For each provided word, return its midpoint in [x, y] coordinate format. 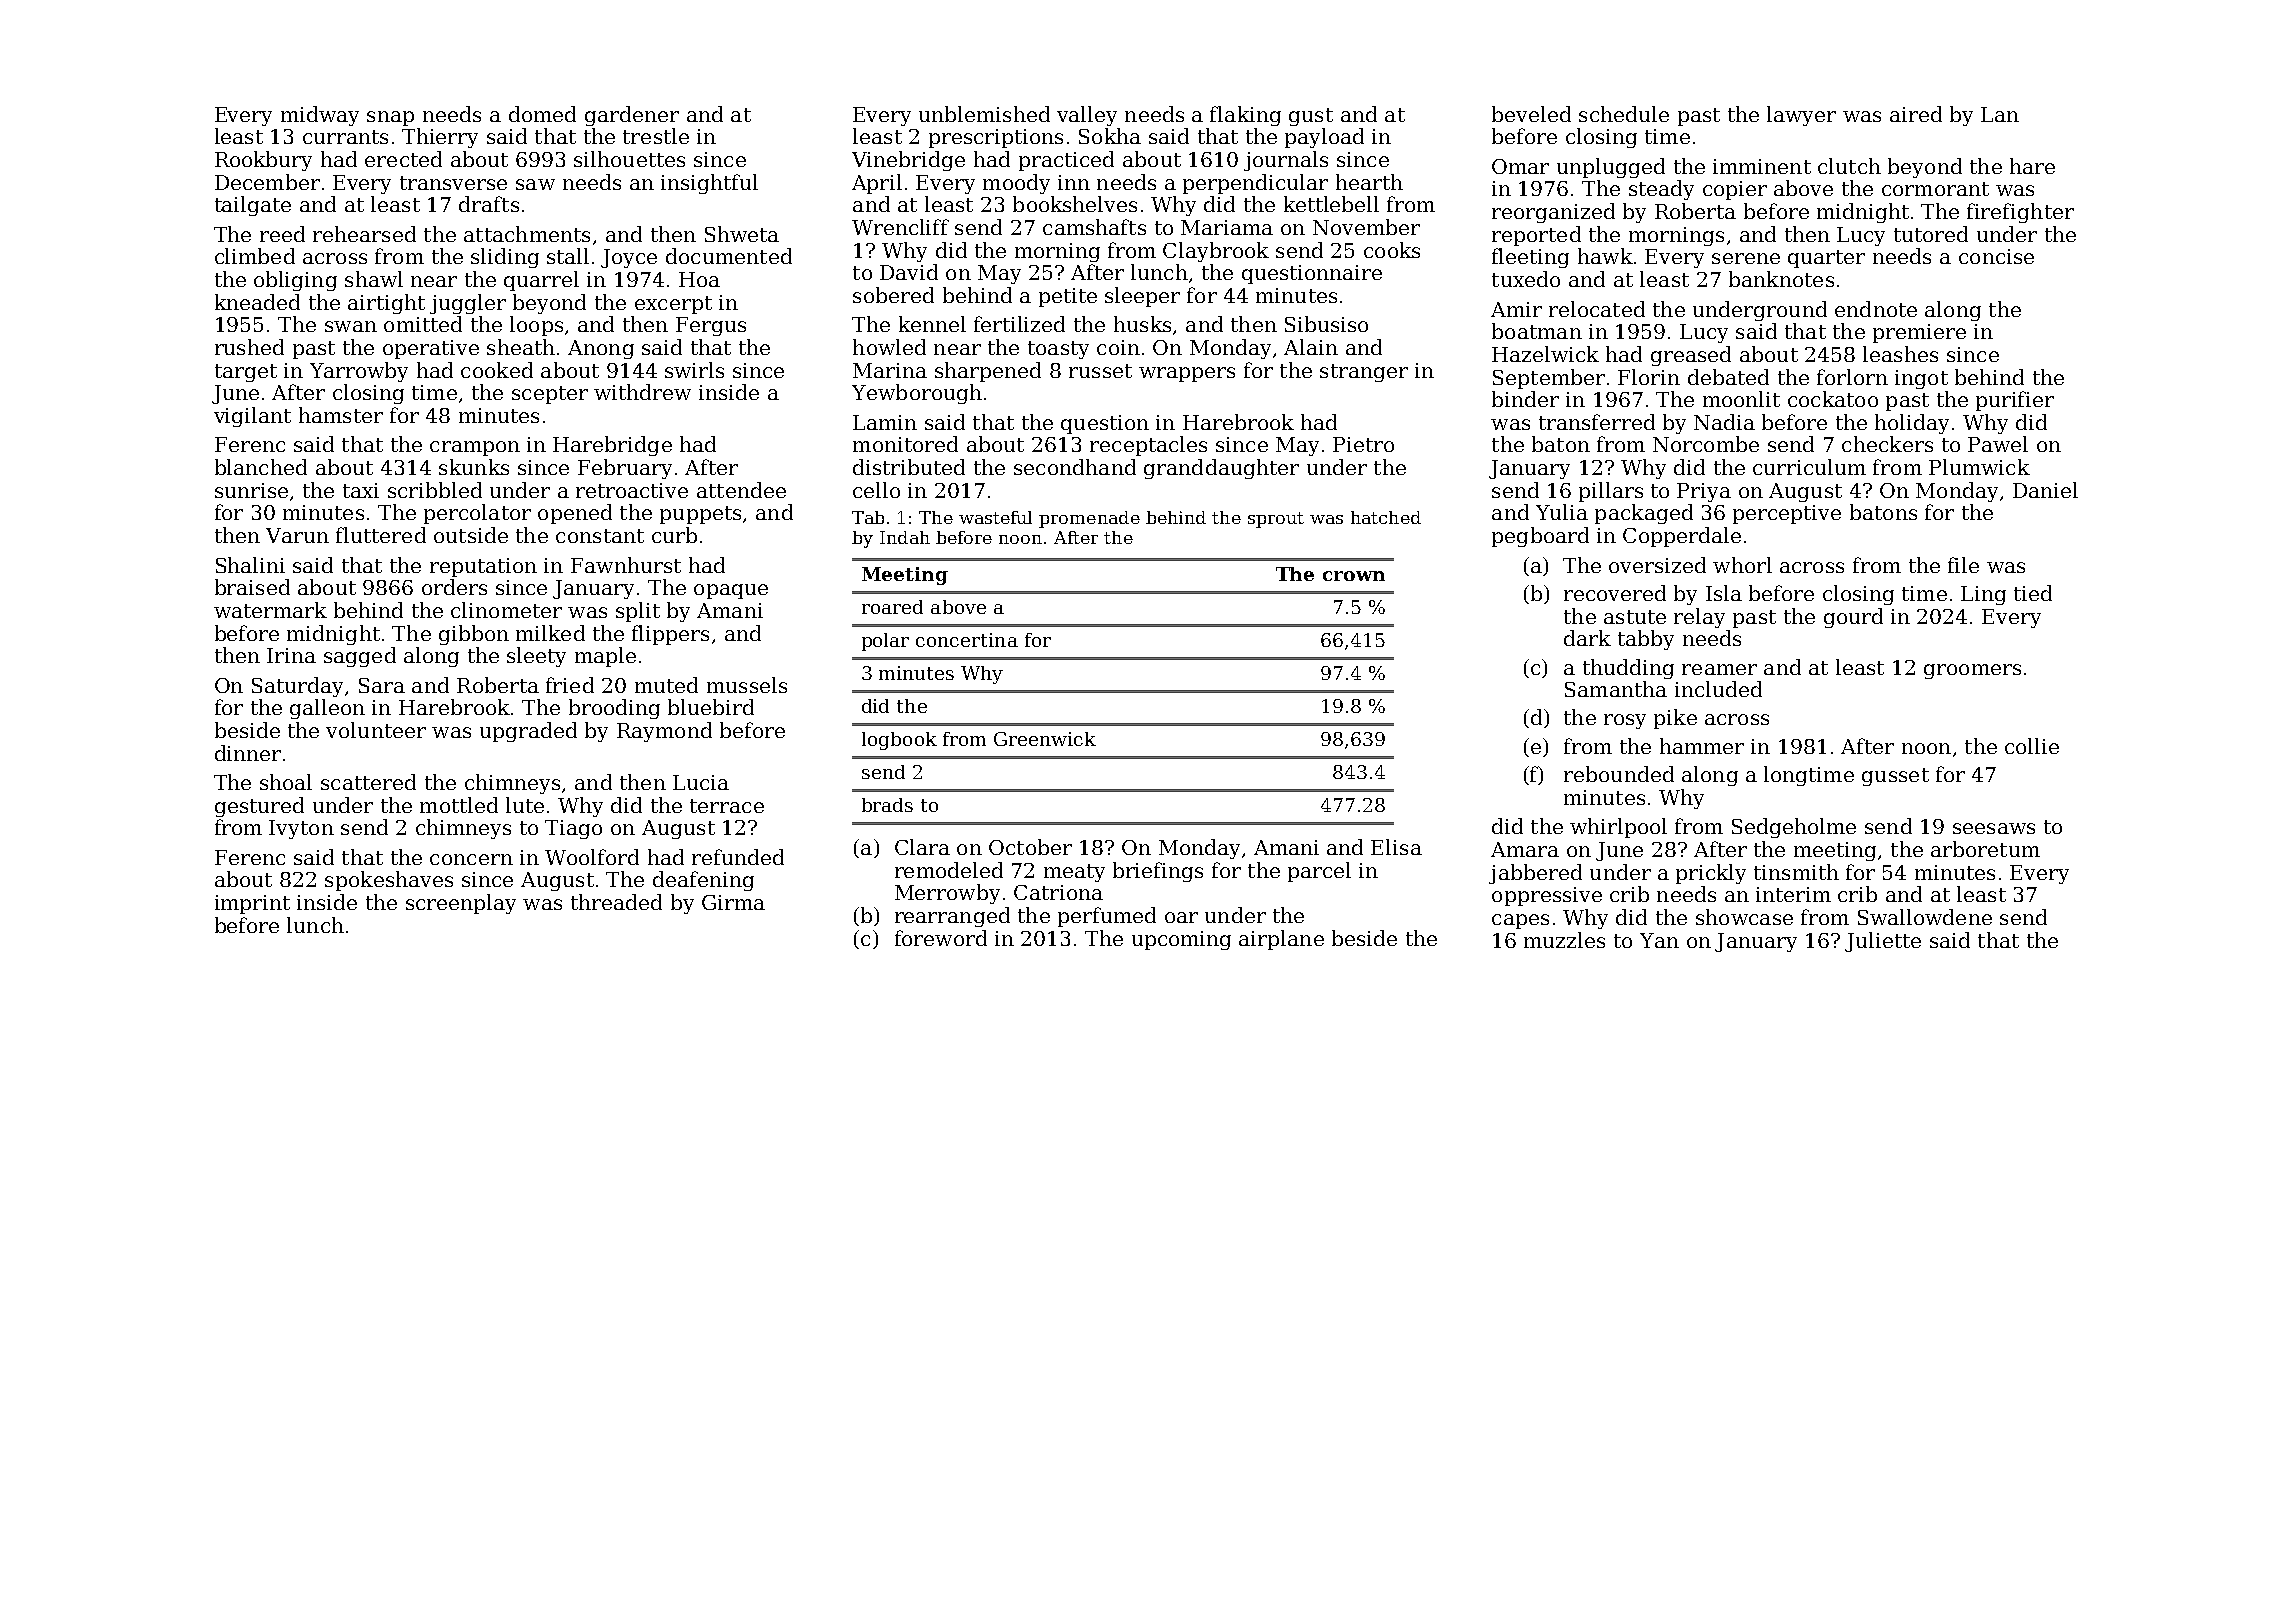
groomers [1972, 671]
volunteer [376, 730]
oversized [1657, 565]
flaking [1245, 116]
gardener [632, 116]
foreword [941, 938]
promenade [1089, 519]
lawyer [1801, 116]
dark [1587, 638]
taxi [361, 490]
